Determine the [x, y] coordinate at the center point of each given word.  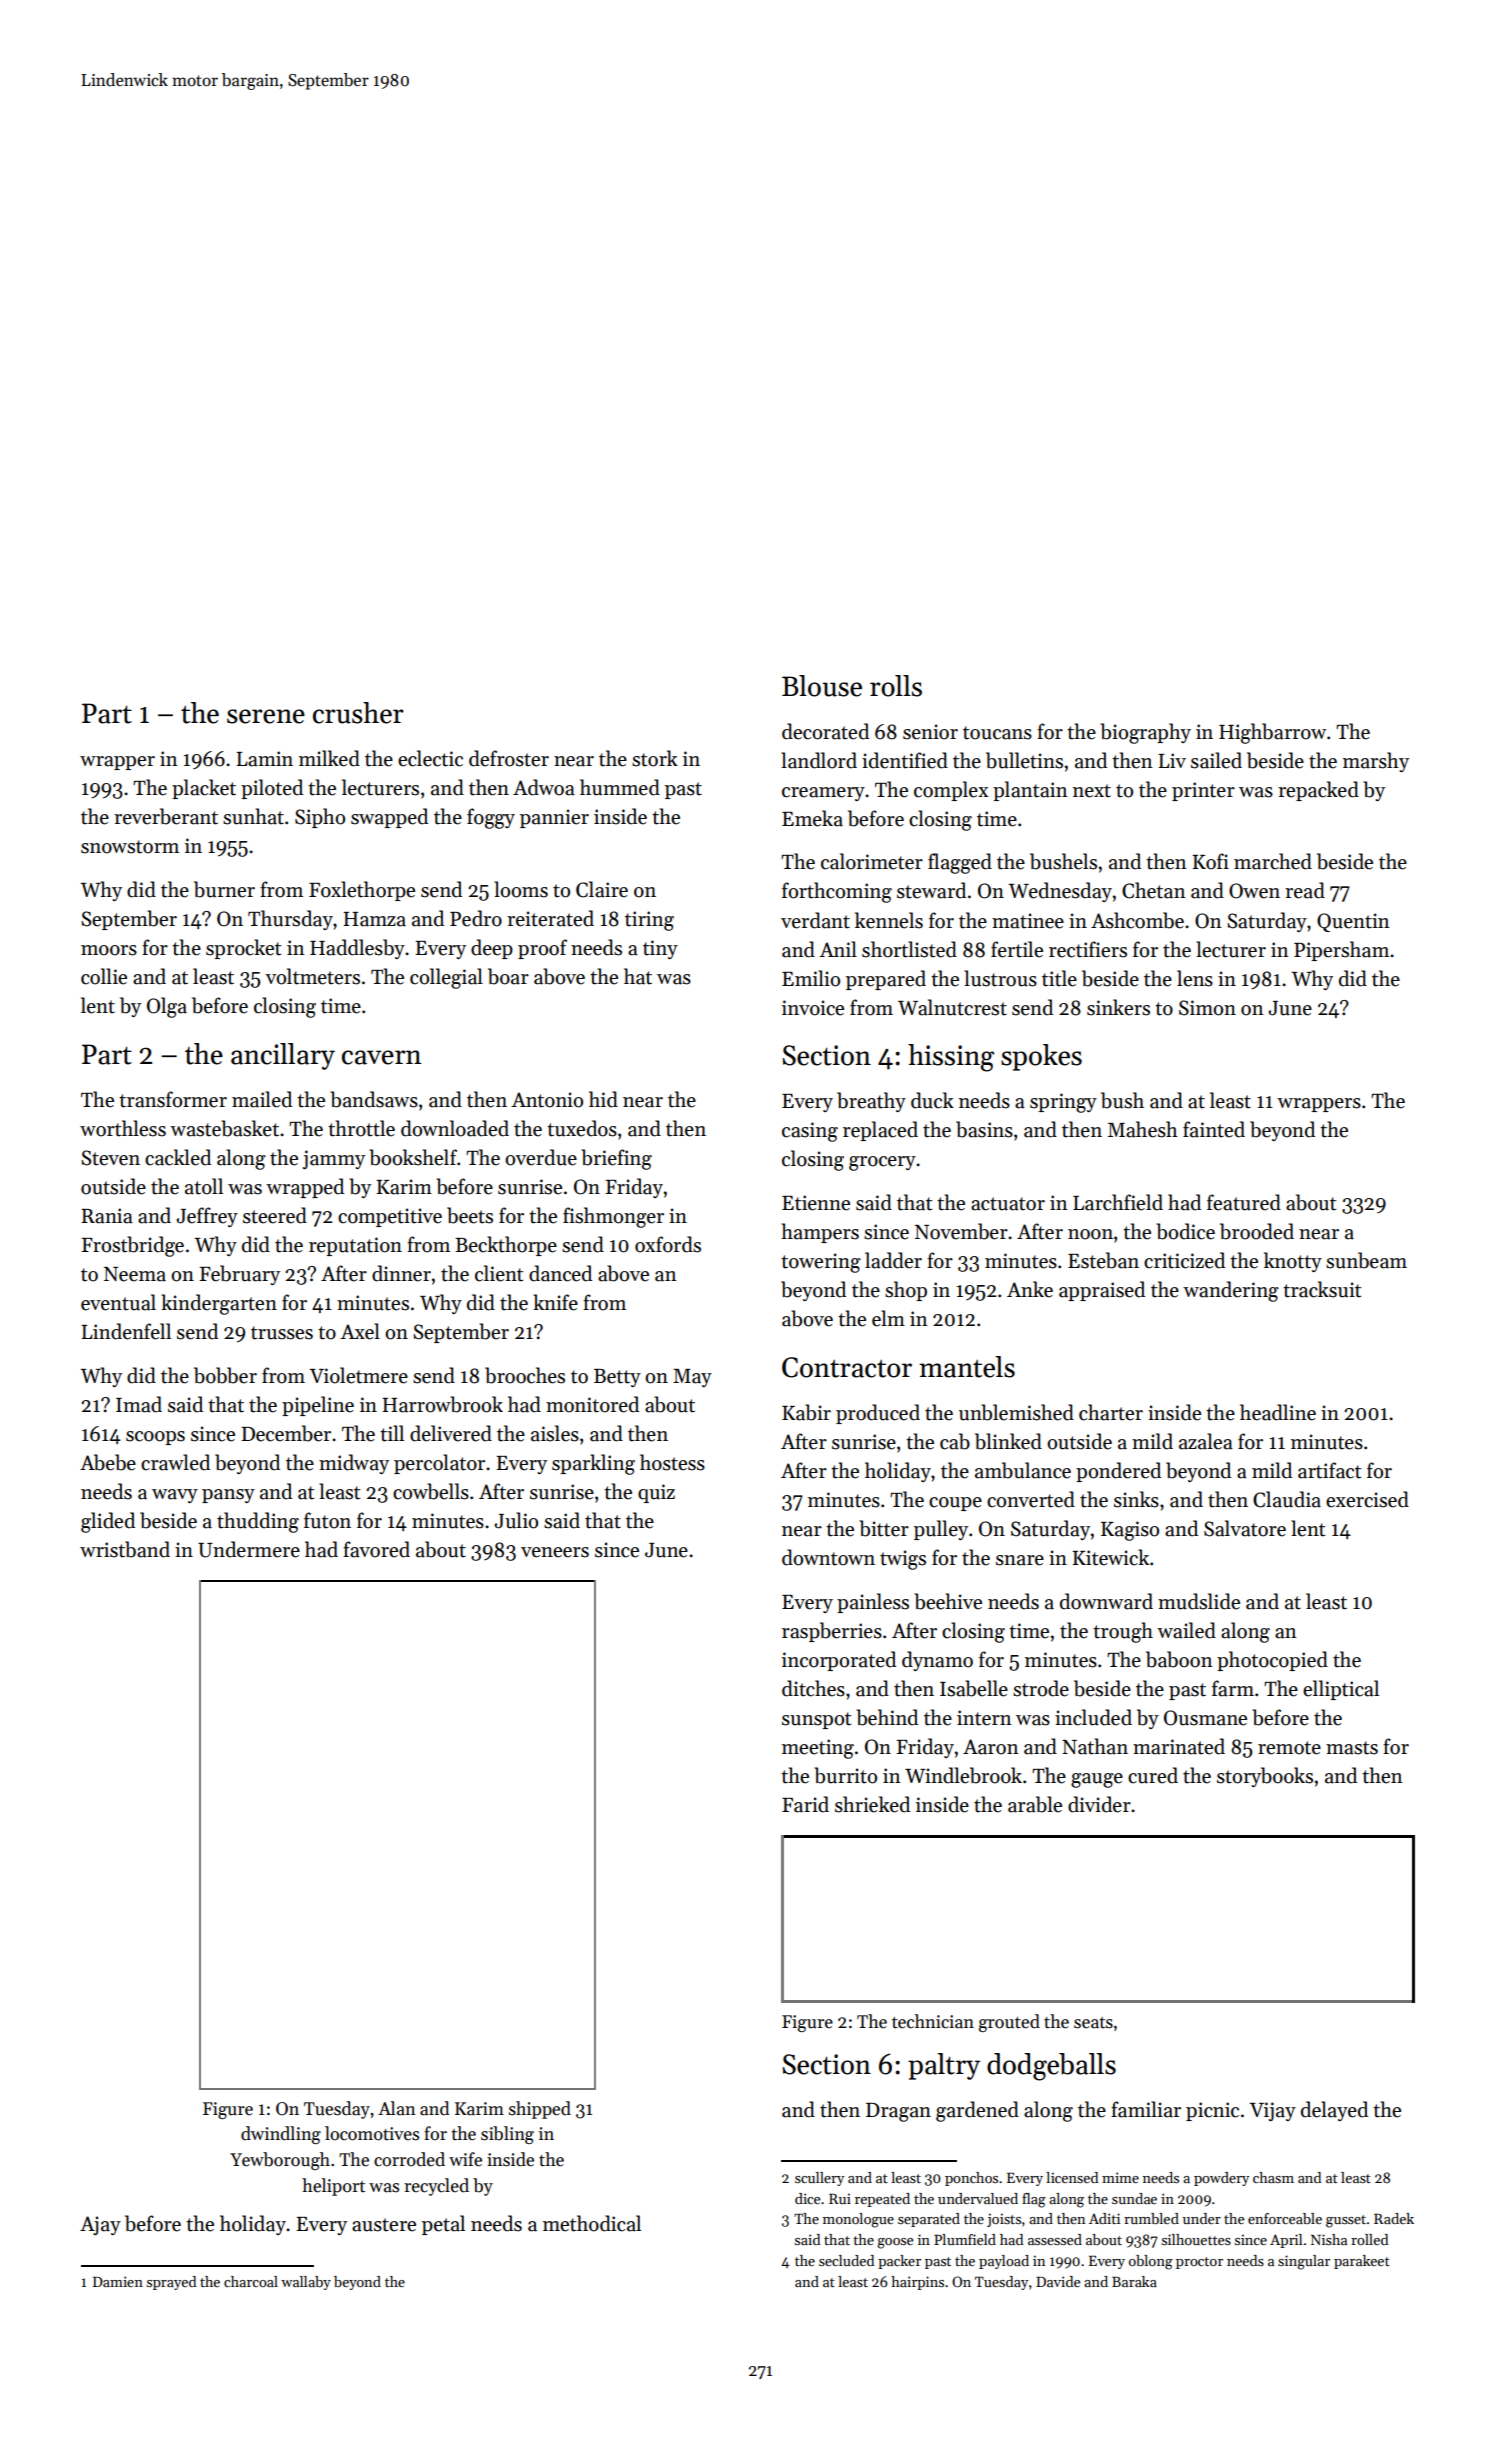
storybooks [1265, 1777]
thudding [258, 1522]
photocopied [1272, 1661]
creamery [823, 794]
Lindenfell [126, 1331]
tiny [660, 949]
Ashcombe [1137, 920]
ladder [893, 1260]
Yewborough [280, 2161]
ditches [813, 1688]
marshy [1376, 762]
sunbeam [1366, 1260]
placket [204, 789]
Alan [397, 2108]
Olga [167, 1007]
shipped [540, 2110]
